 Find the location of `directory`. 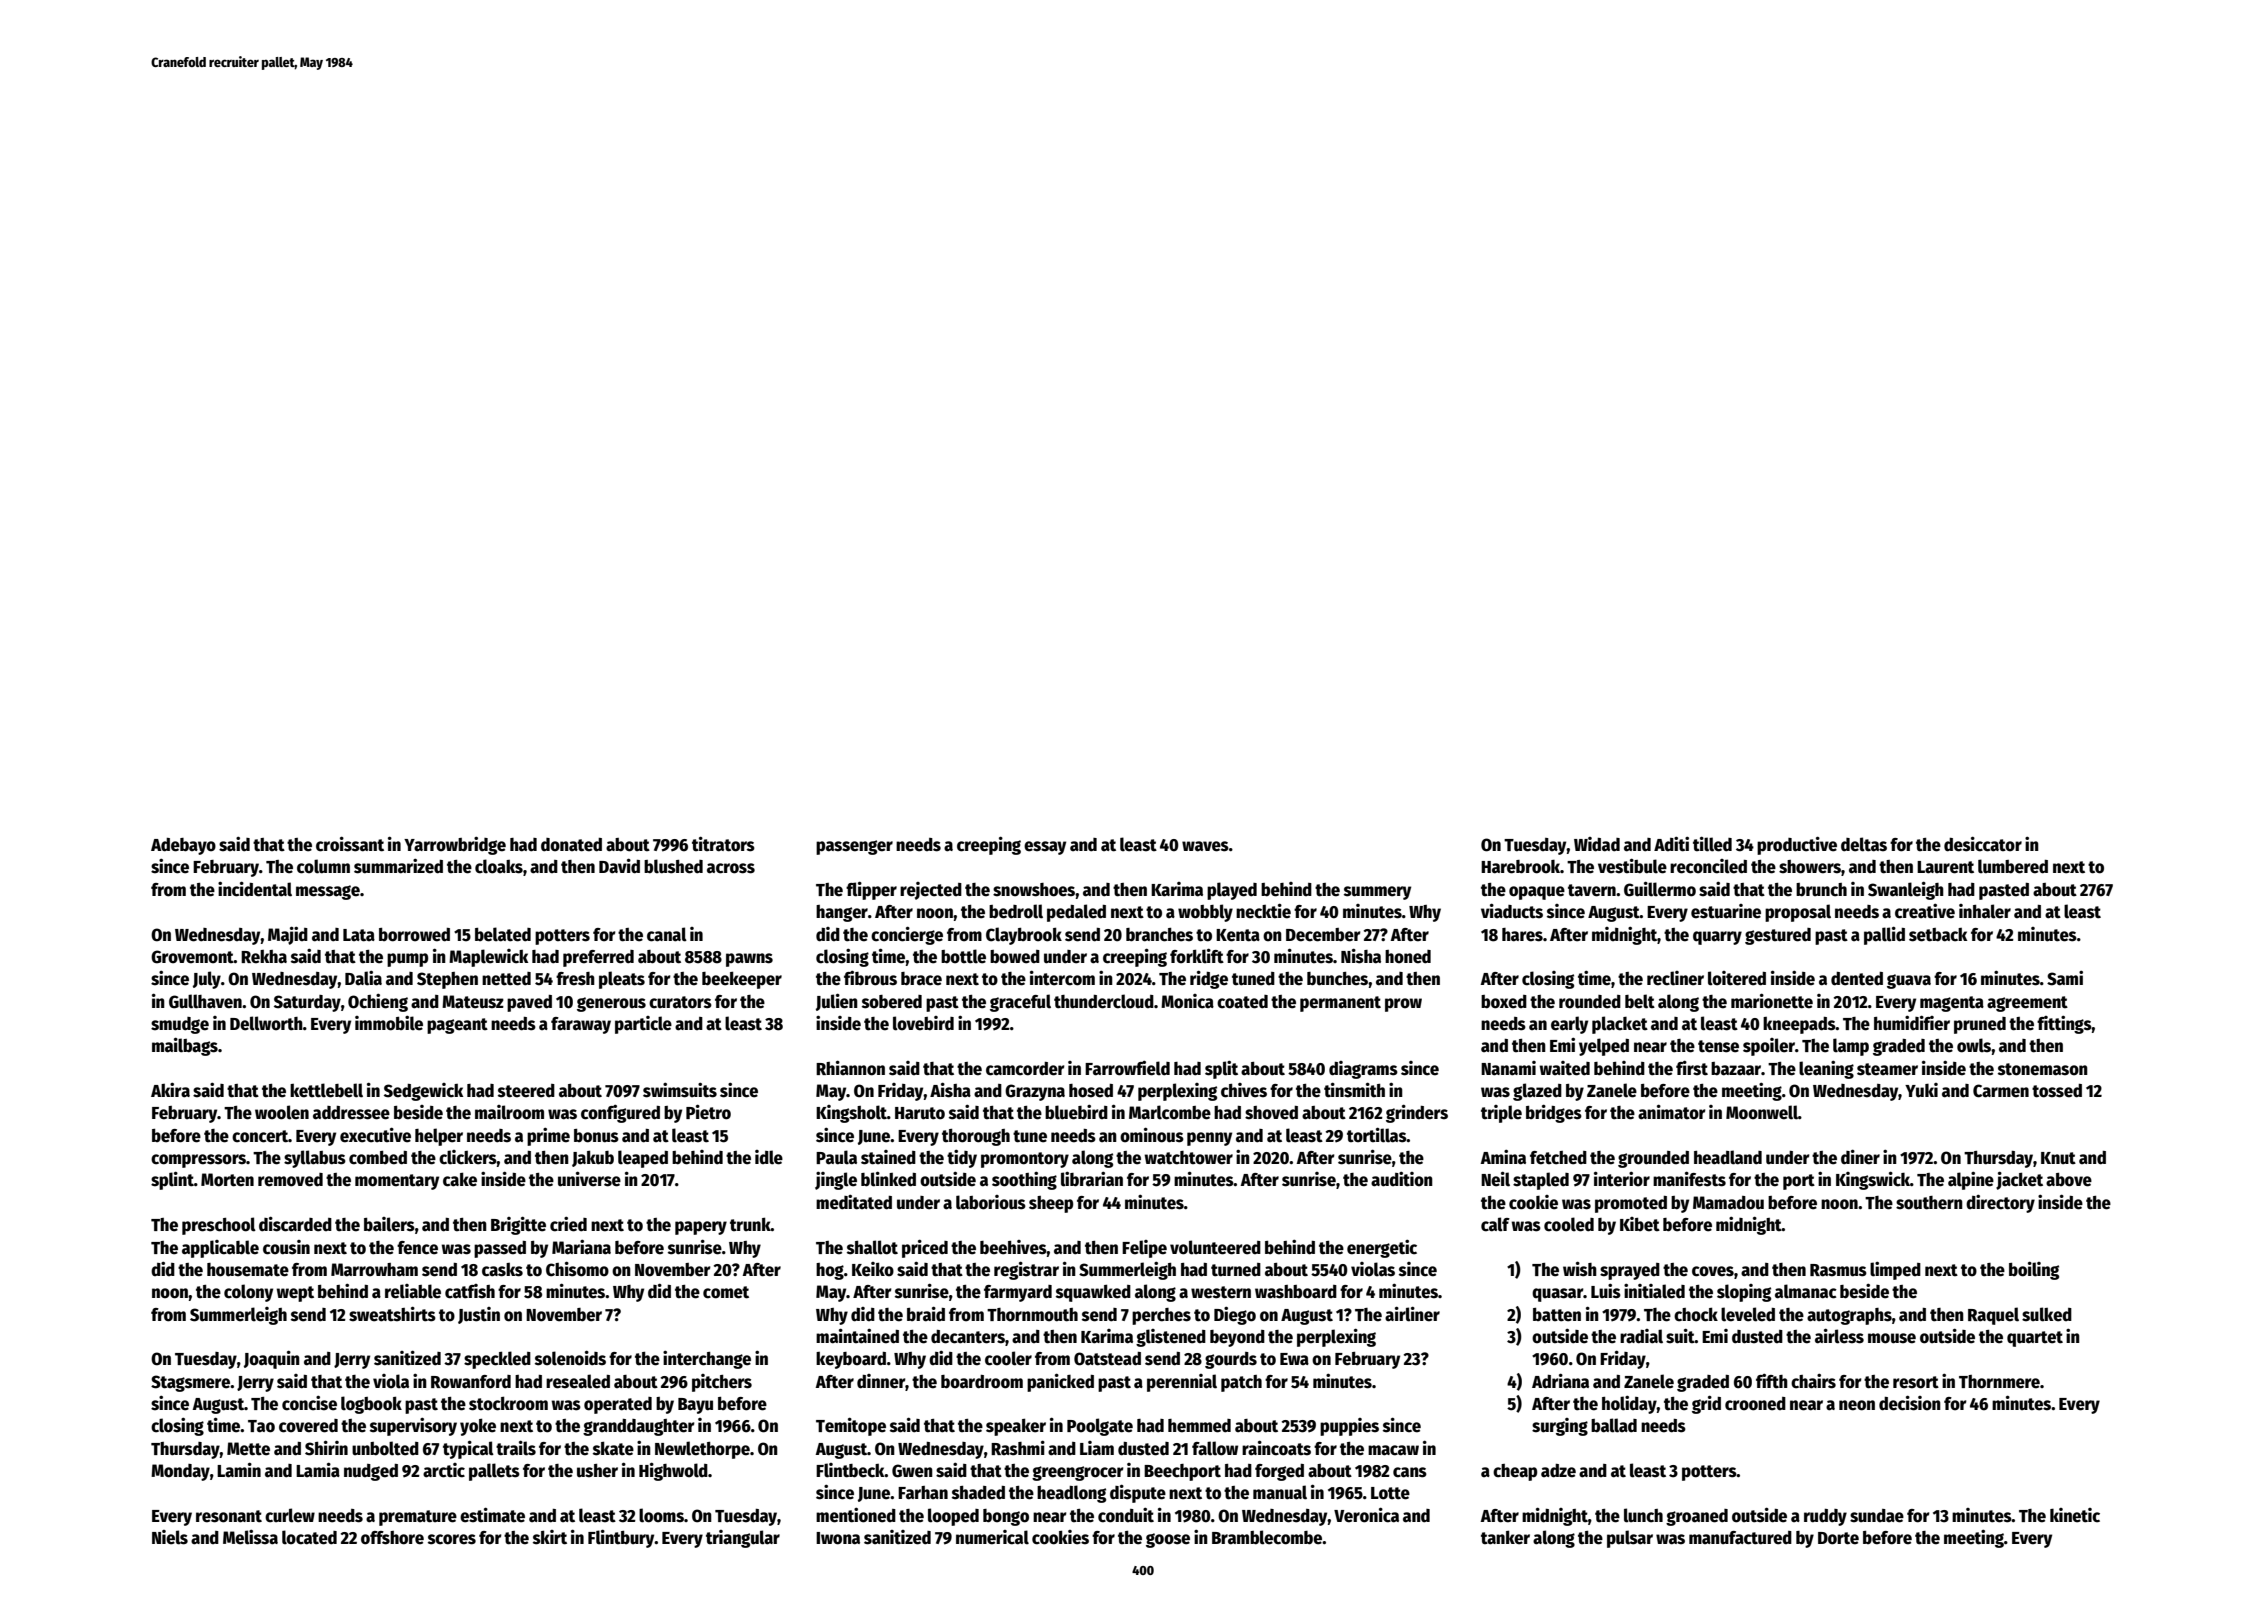

directory is located at coordinates (2000, 1204).
